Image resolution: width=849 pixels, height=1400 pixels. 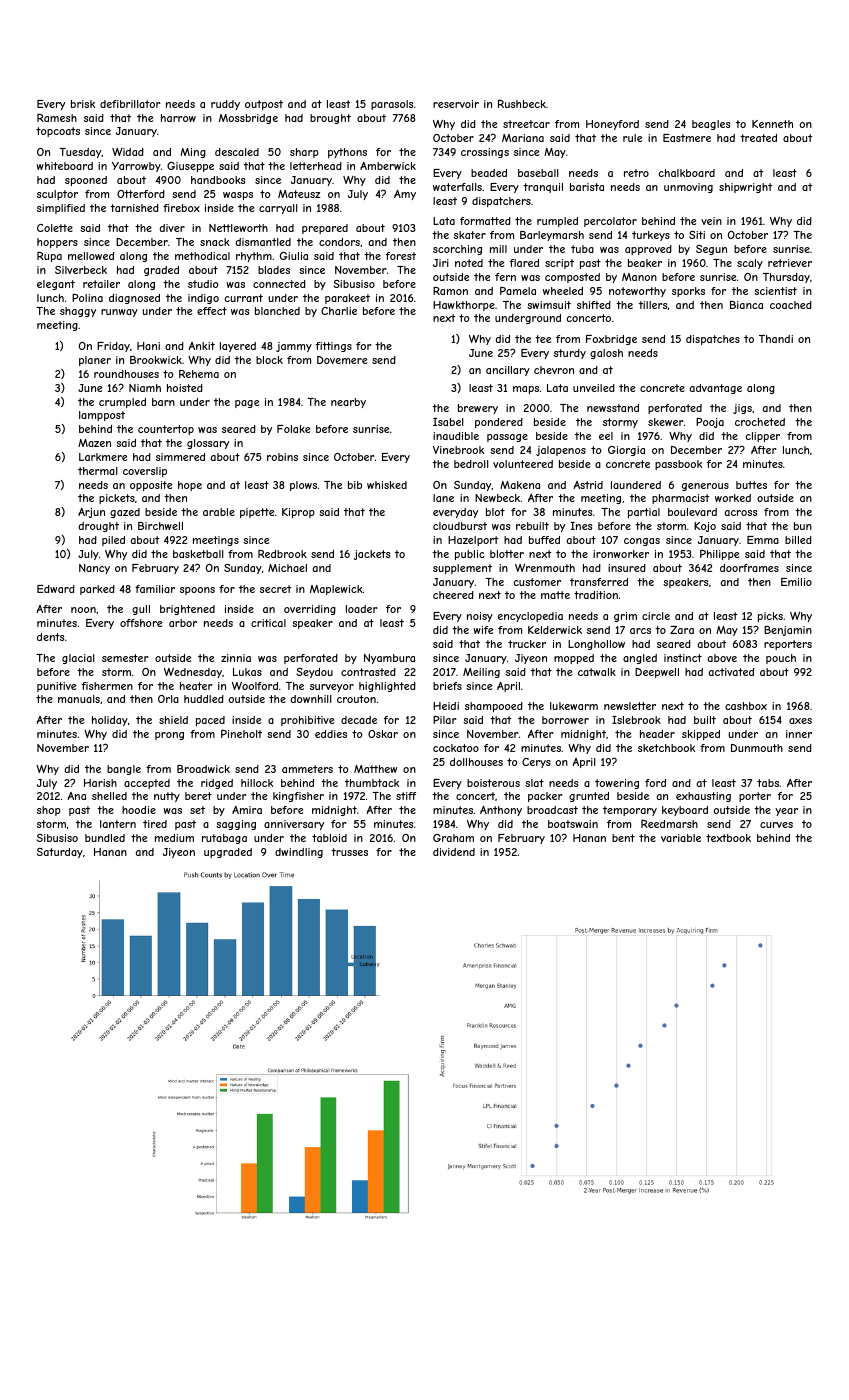 What do you see at coordinates (224, 839) in the screenshot?
I see `rutabaga` at bounding box center [224, 839].
